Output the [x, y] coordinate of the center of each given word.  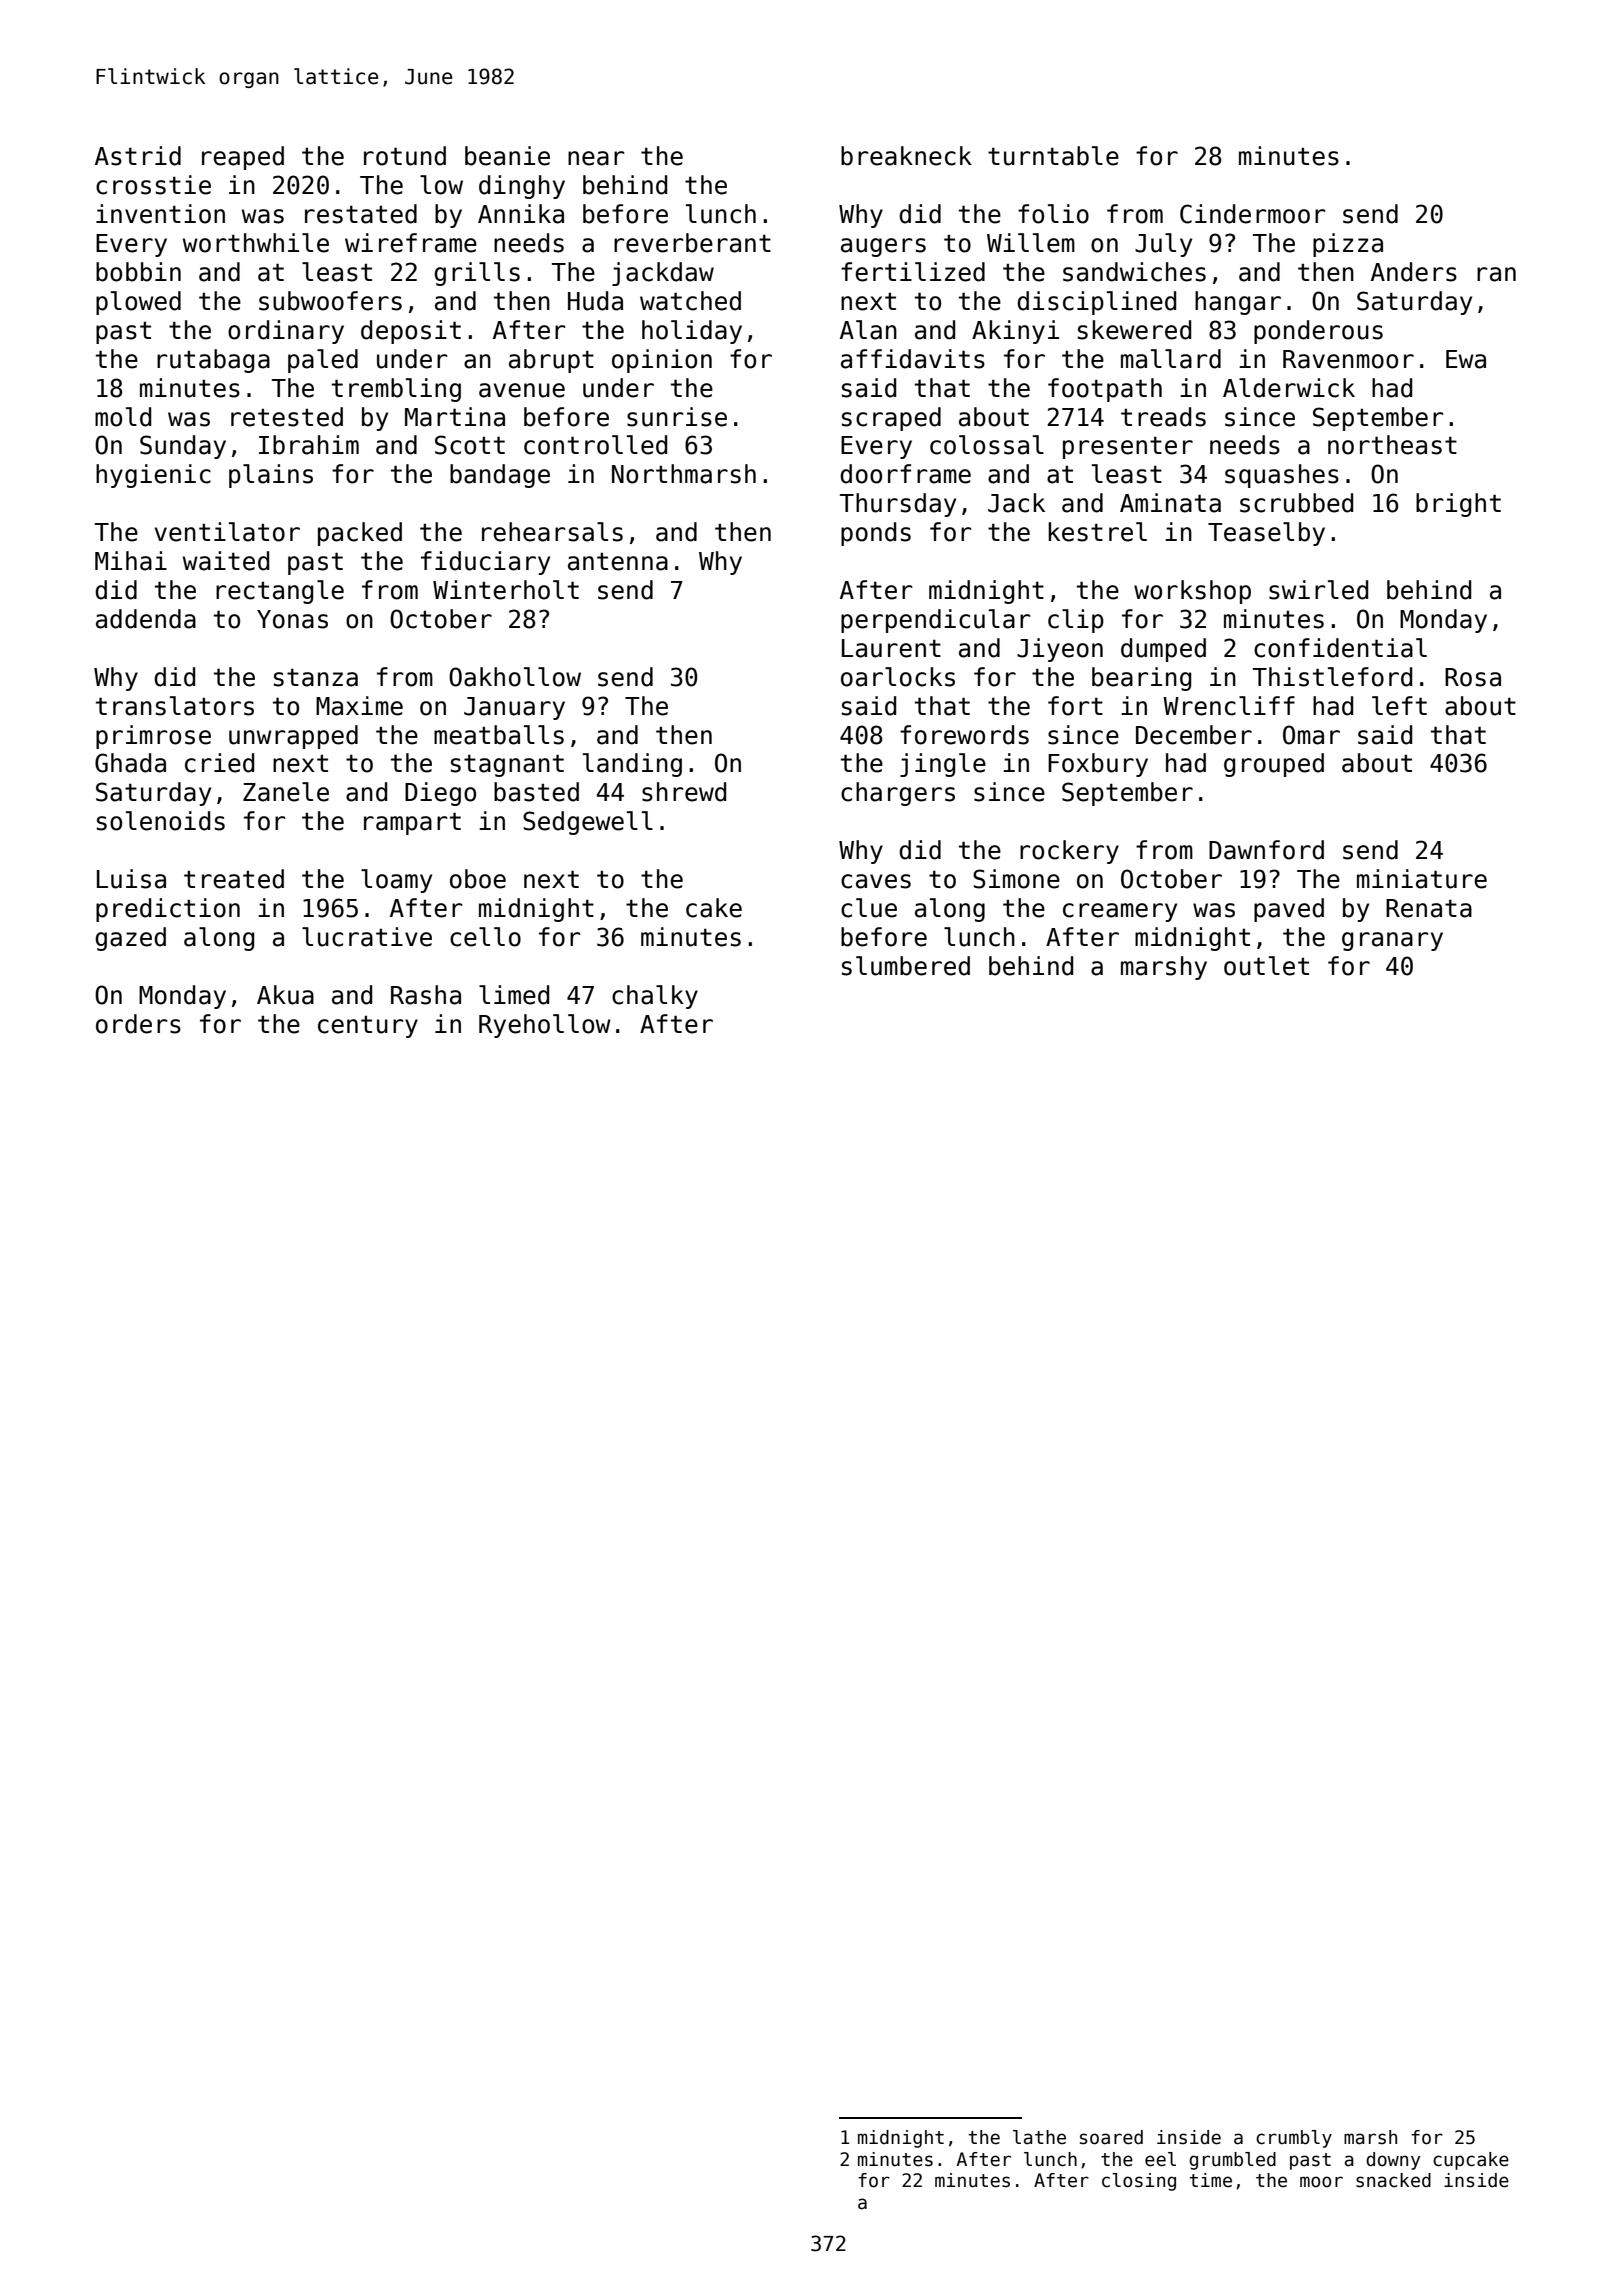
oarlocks [898, 677]
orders [138, 1024]
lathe [1039, 2137]
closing [1139, 2182]
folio [1053, 214]
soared [1111, 2137]
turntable [1053, 156]
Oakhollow [515, 677]
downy [1393, 2161]
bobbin [138, 272]
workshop [1192, 592]
